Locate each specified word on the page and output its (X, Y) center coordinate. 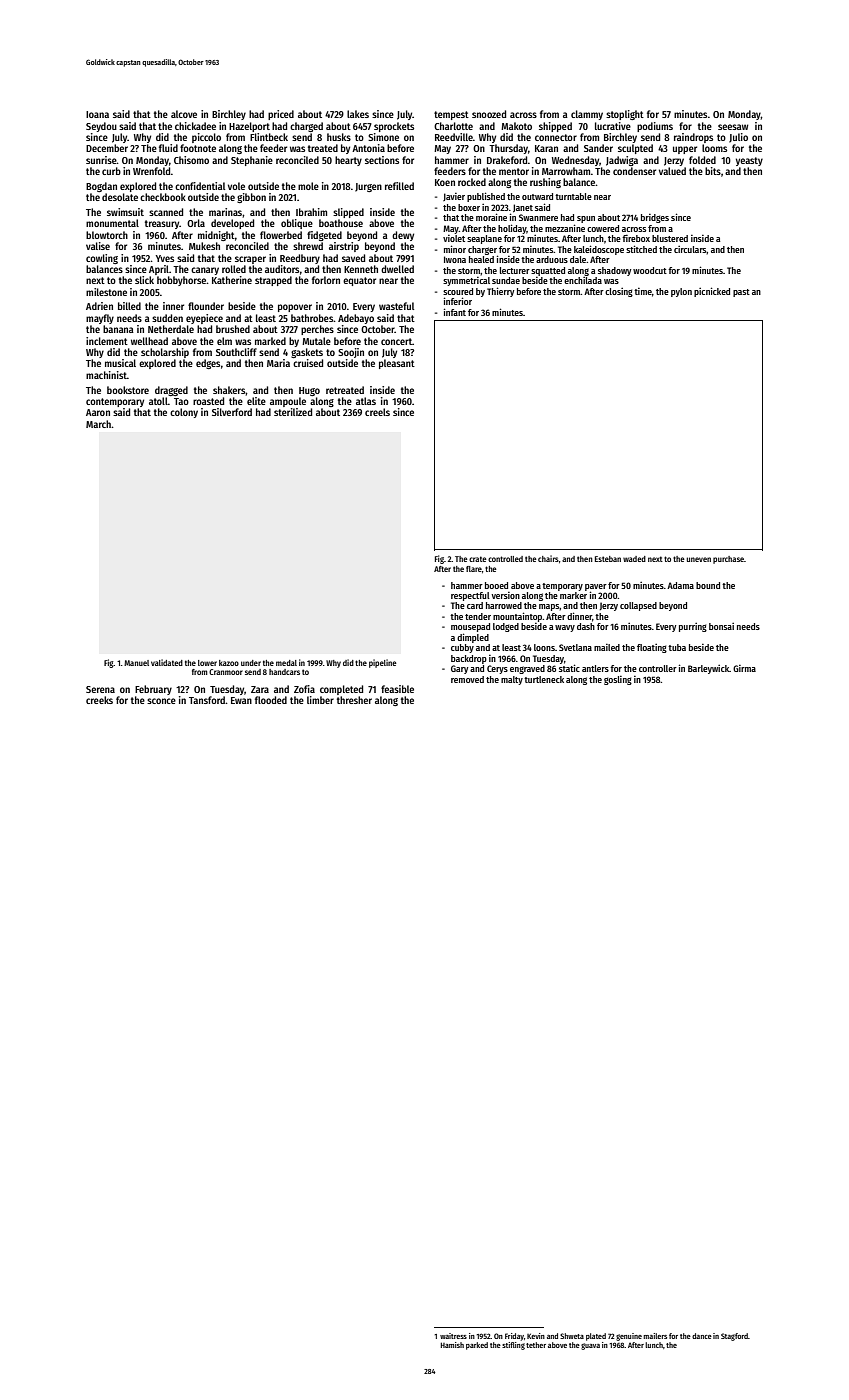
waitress (453, 1336)
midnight (216, 236)
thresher (354, 700)
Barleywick (708, 669)
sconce (161, 701)
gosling (618, 680)
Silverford (232, 412)
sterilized (293, 412)
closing (619, 292)
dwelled (397, 269)
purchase (728, 560)
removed (467, 679)
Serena (100, 689)
